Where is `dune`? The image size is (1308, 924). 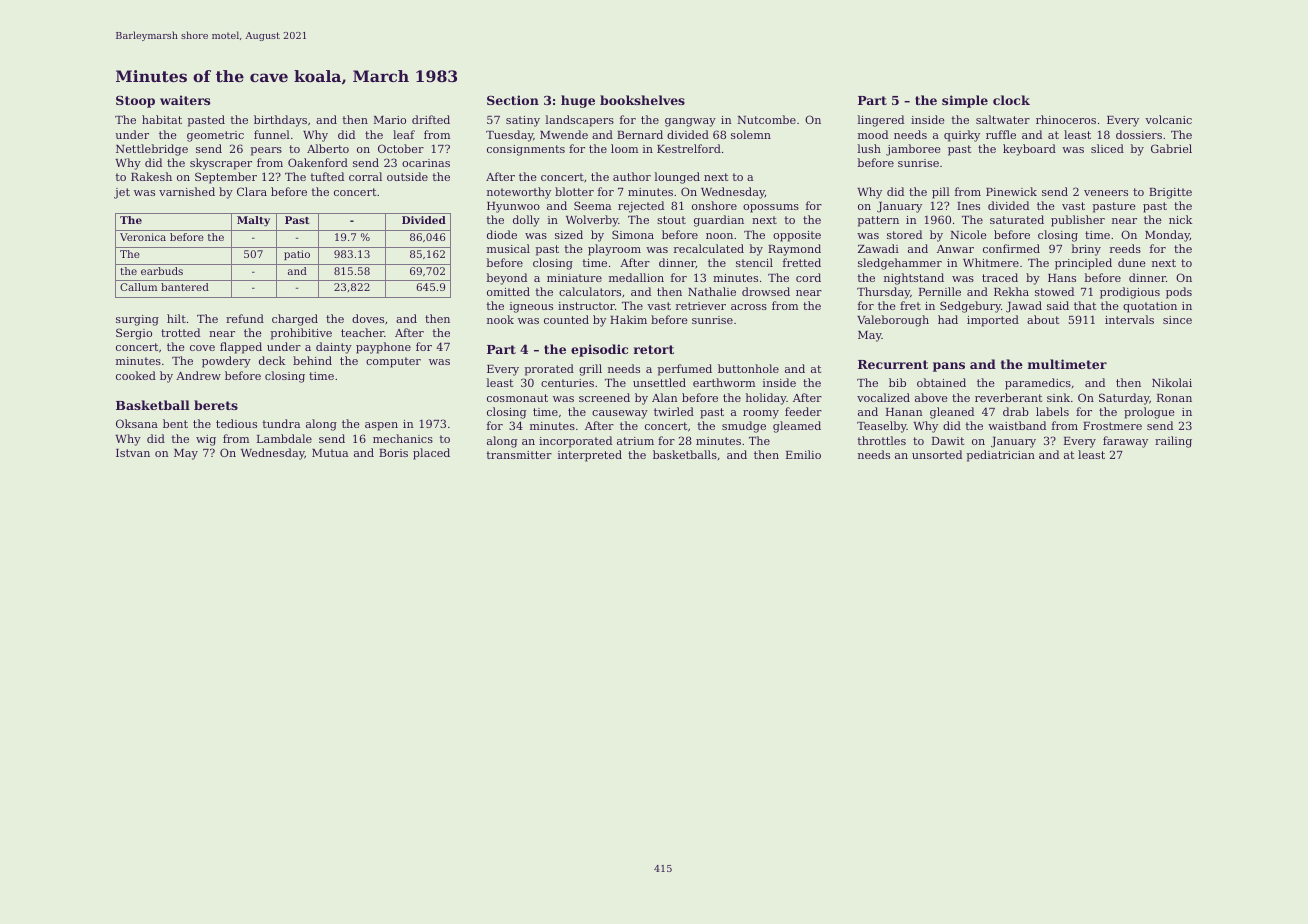 dune is located at coordinates (1132, 262).
